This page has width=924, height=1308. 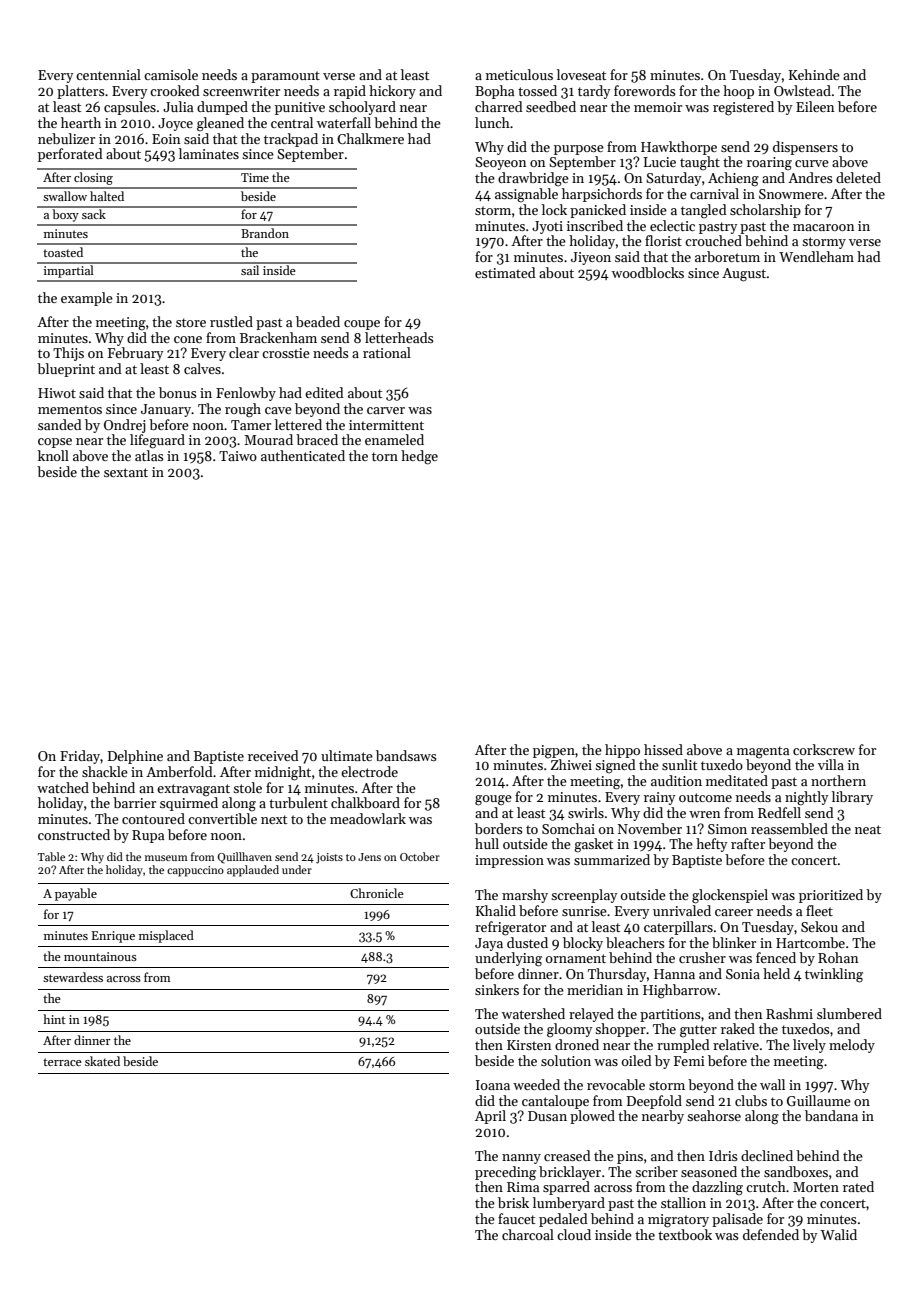 What do you see at coordinates (823, 227) in the page?
I see `macaroon` at bounding box center [823, 227].
